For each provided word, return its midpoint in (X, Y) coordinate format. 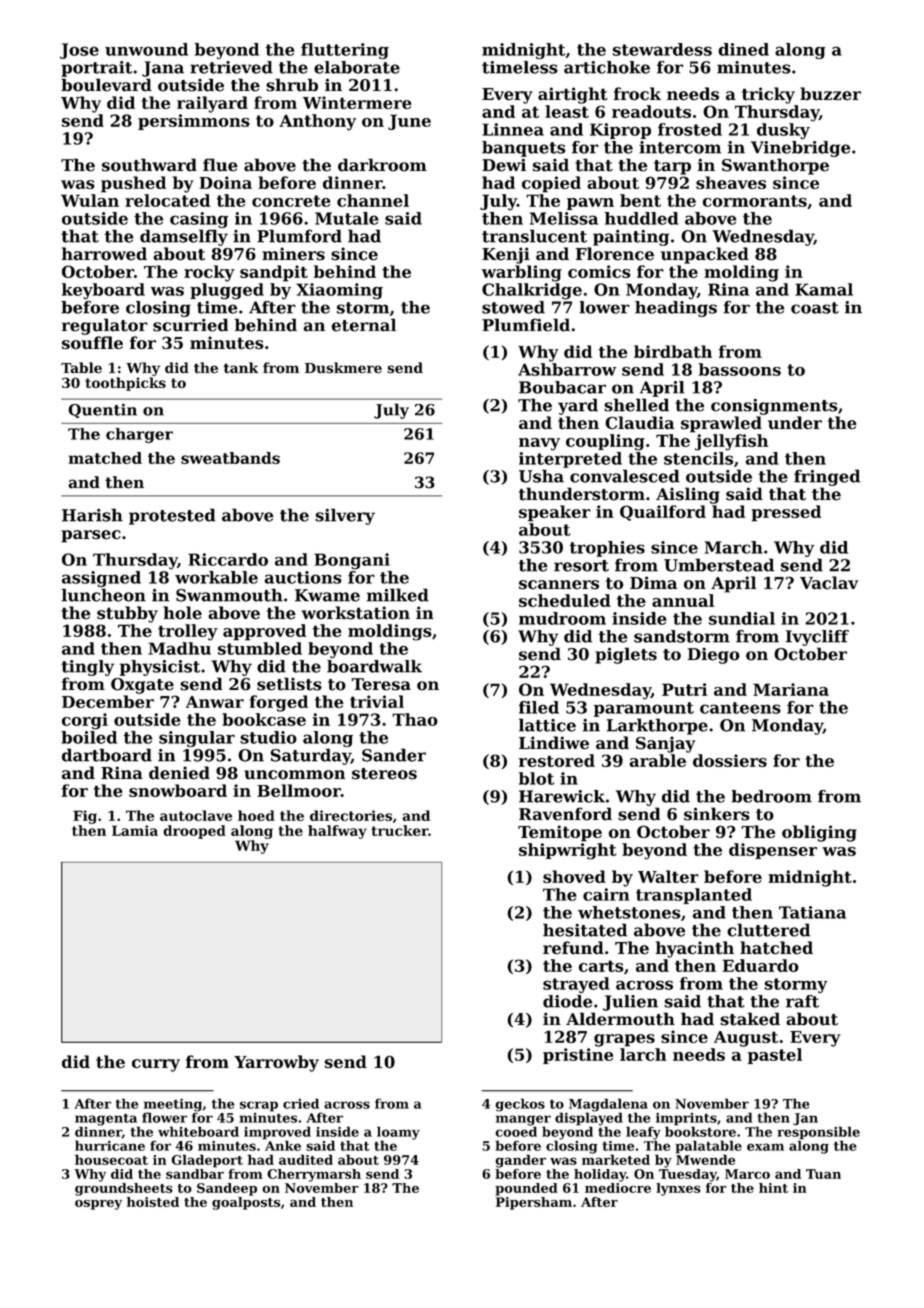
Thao (415, 719)
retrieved (231, 67)
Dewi (504, 165)
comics (599, 271)
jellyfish (731, 442)
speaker (555, 513)
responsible (818, 1133)
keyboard (103, 291)
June (409, 122)
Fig (85, 817)
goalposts (246, 1203)
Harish (92, 515)
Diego (714, 655)
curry (156, 1065)
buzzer (830, 94)
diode (567, 1001)
